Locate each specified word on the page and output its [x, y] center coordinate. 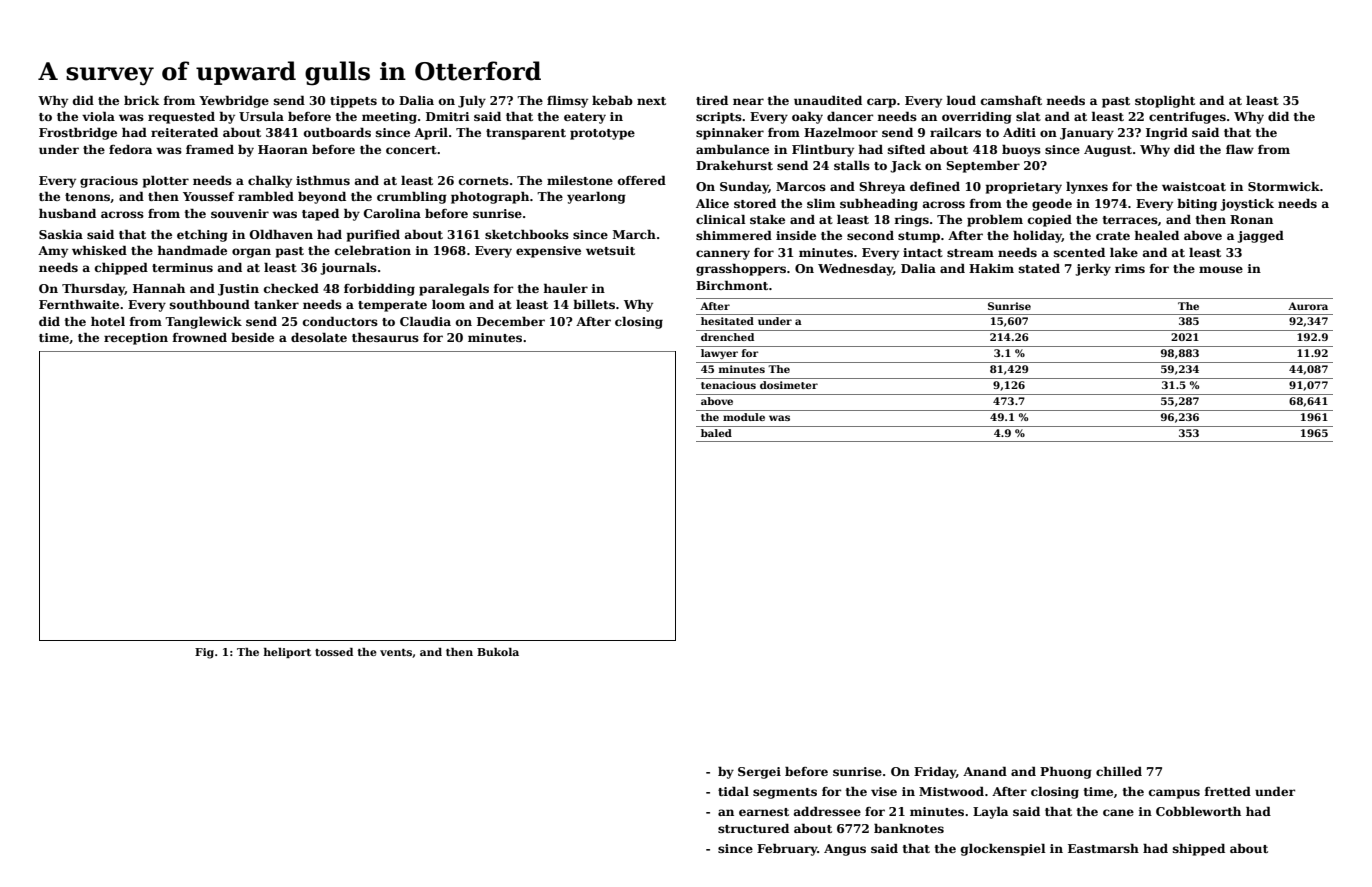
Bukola [498, 652]
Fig [204, 653]
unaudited [828, 100]
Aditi [1019, 132]
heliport [287, 653]
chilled [1119, 771]
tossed [334, 652]
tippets [353, 102]
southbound [210, 304]
